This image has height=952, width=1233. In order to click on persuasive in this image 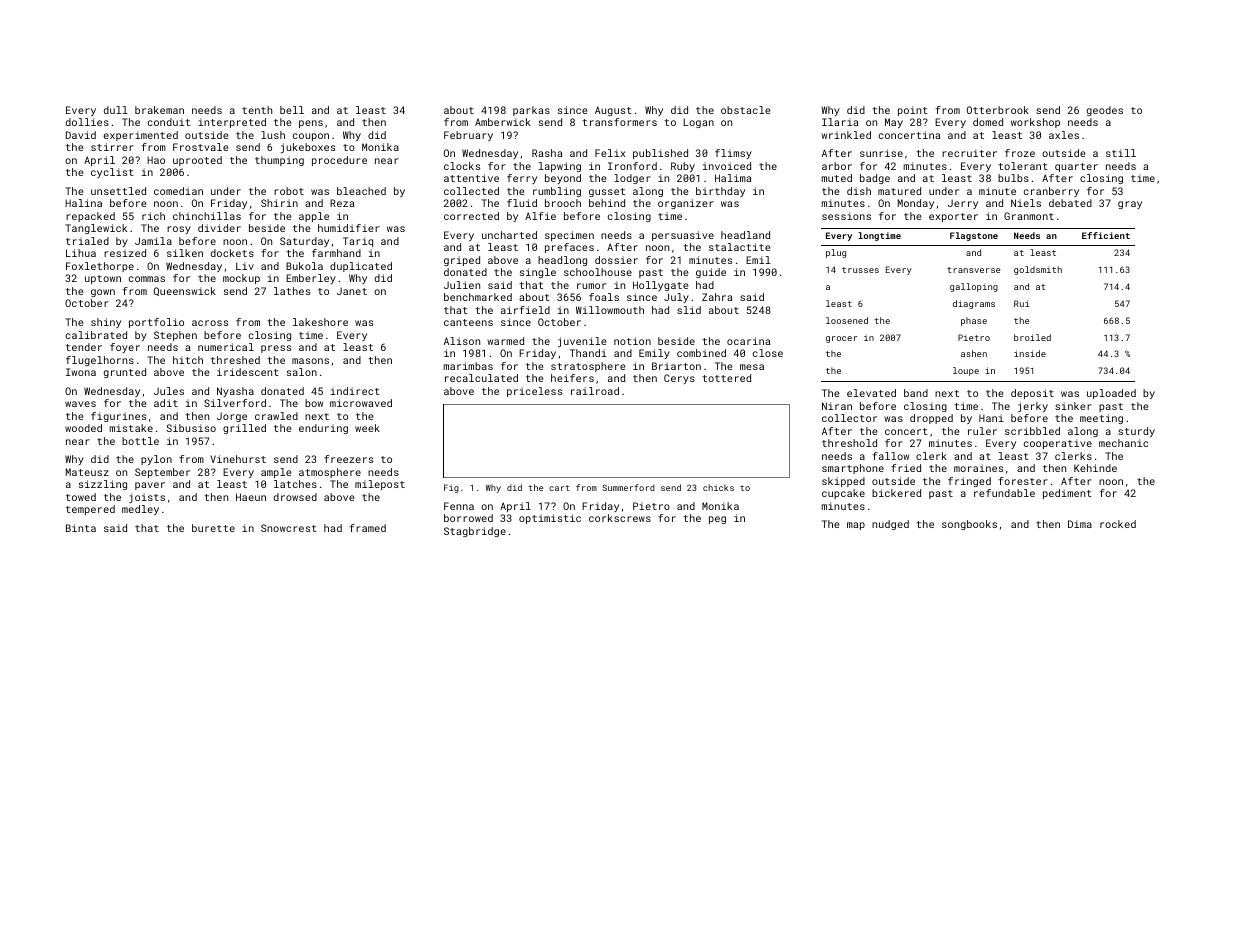, I will do `click(683, 236)`.
